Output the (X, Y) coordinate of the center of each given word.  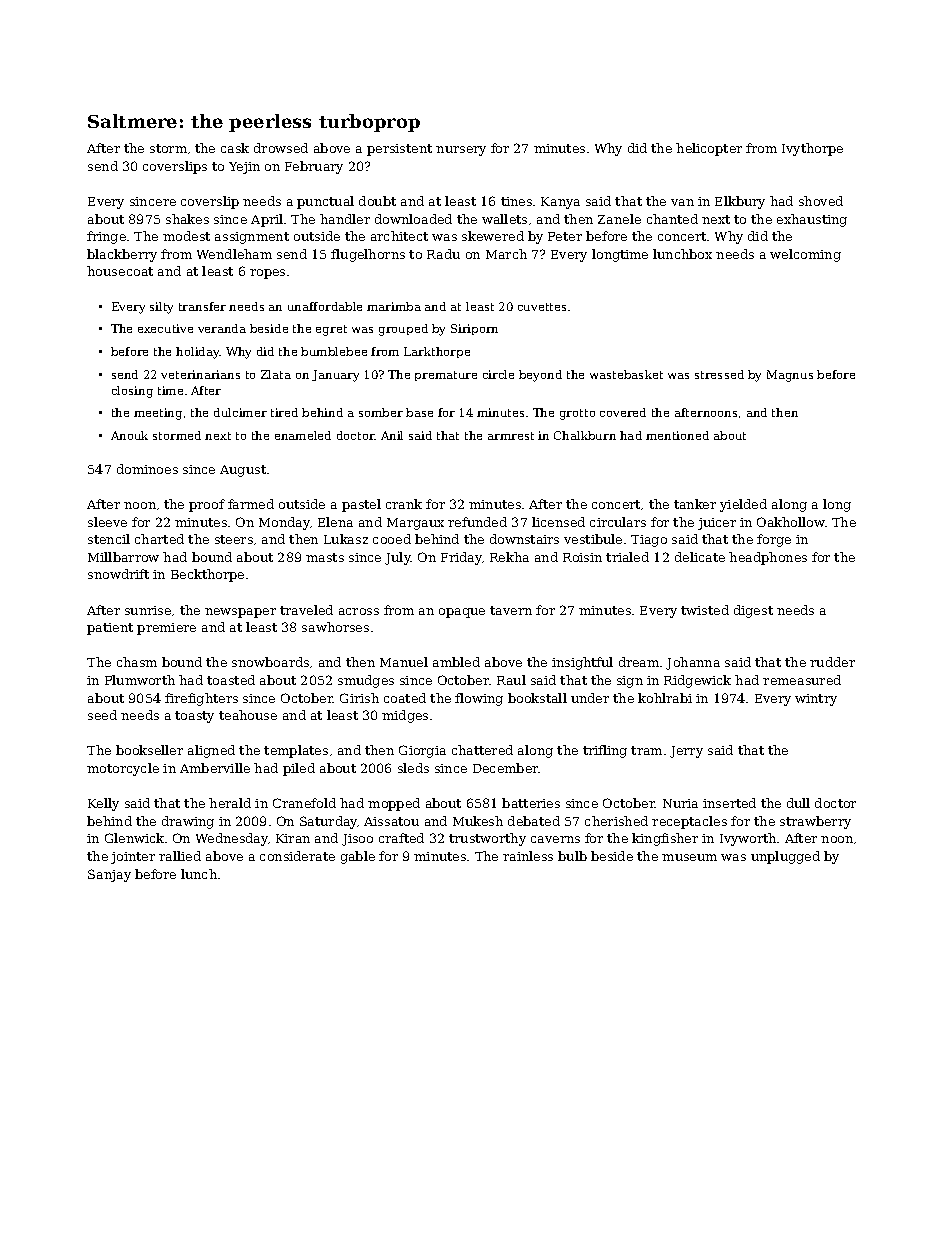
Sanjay (109, 875)
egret (331, 330)
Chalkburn (585, 435)
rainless (528, 856)
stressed (719, 374)
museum (689, 857)
